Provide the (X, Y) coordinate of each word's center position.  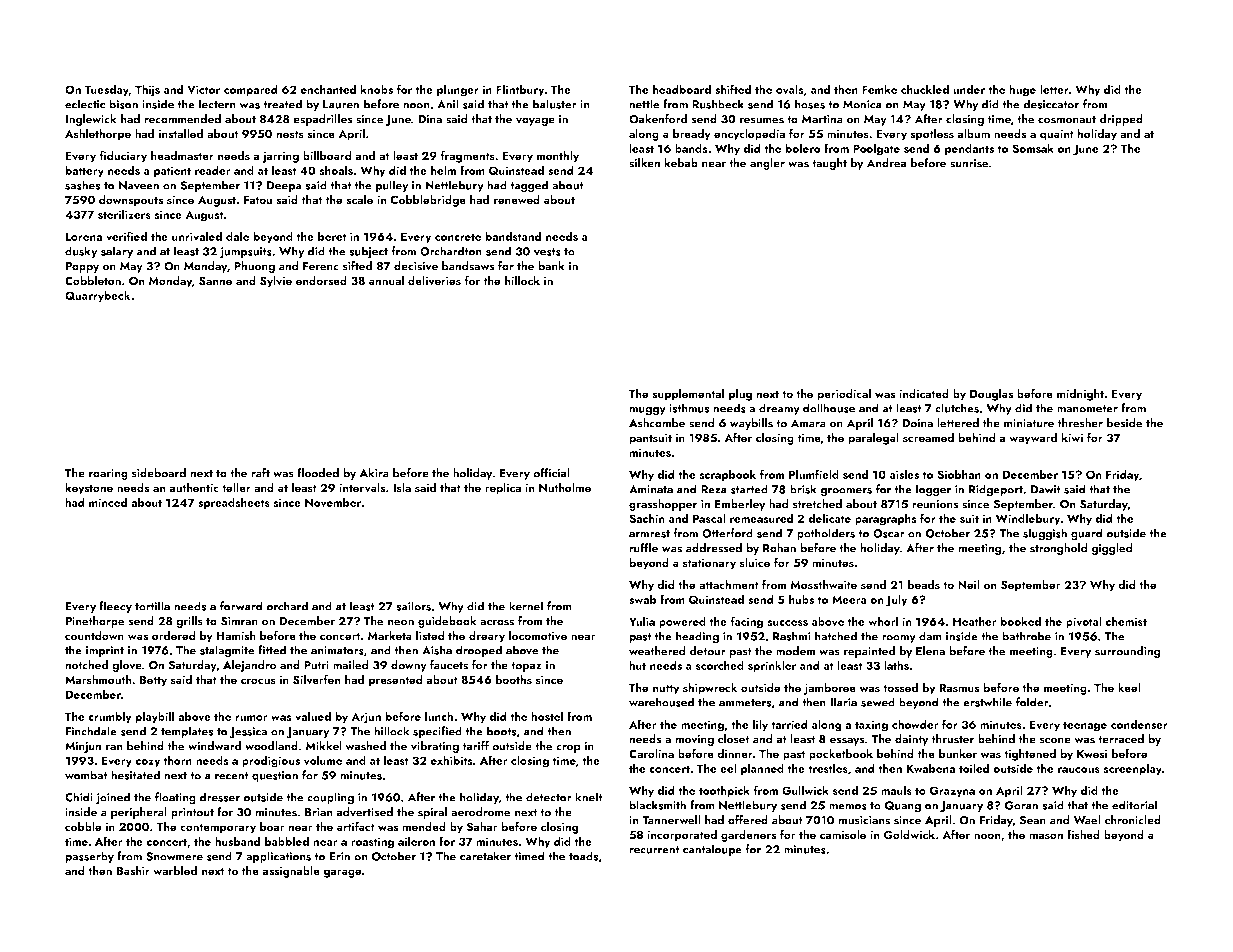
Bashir (133, 871)
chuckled (925, 89)
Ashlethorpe (98, 135)
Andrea (887, 163)
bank (551, 266)
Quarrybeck (97, 296)
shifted (733, 89)
